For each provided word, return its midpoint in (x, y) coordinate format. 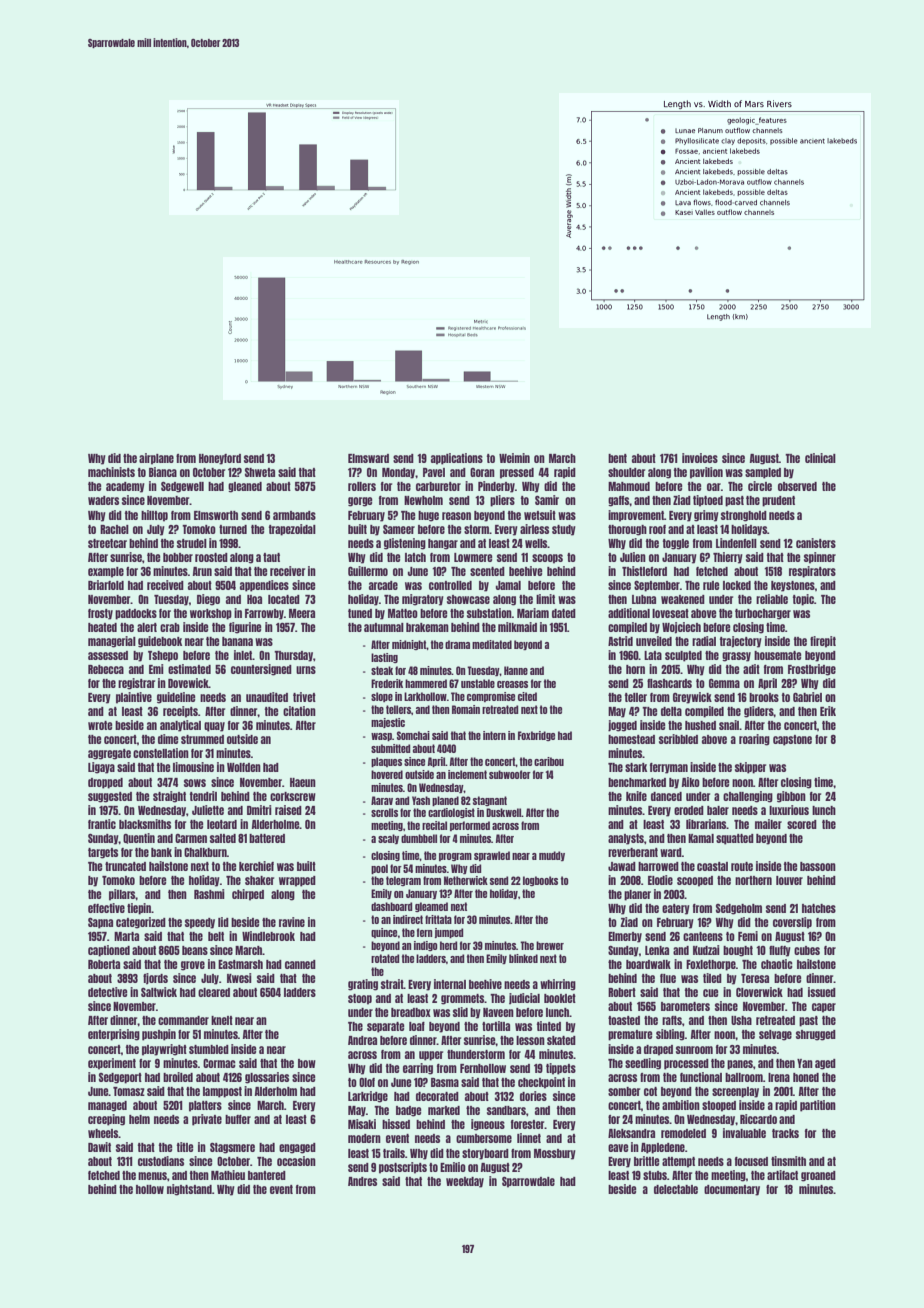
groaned (818, 1176)
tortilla (496, 1026)
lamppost (222, 1092)
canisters (816, 543)
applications (457, 459)
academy (125, 487)
